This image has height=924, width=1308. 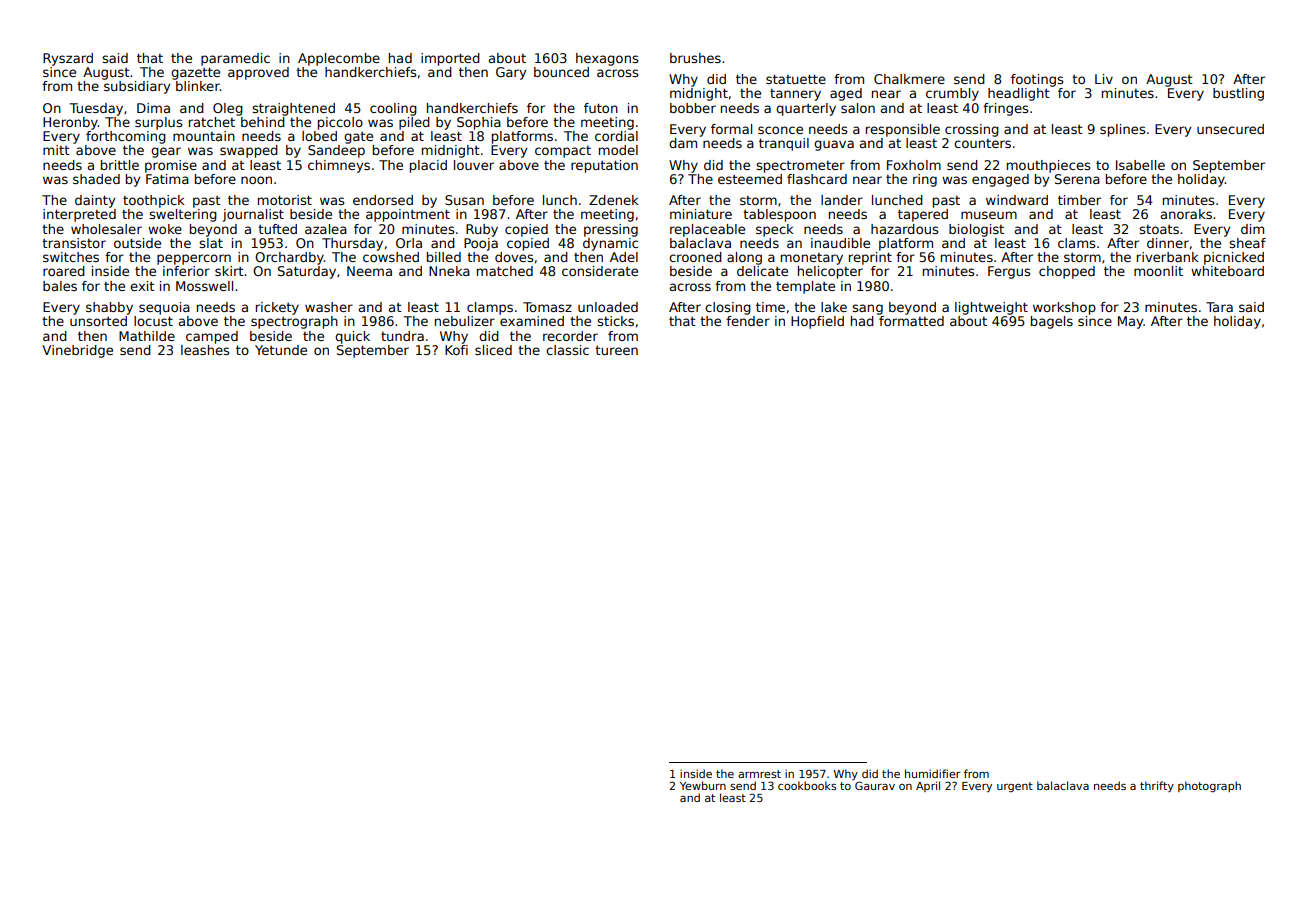 What do you see at coordinates (339, 59) in the image?
I see `Applecombe` at bounding box center [339, 59].
